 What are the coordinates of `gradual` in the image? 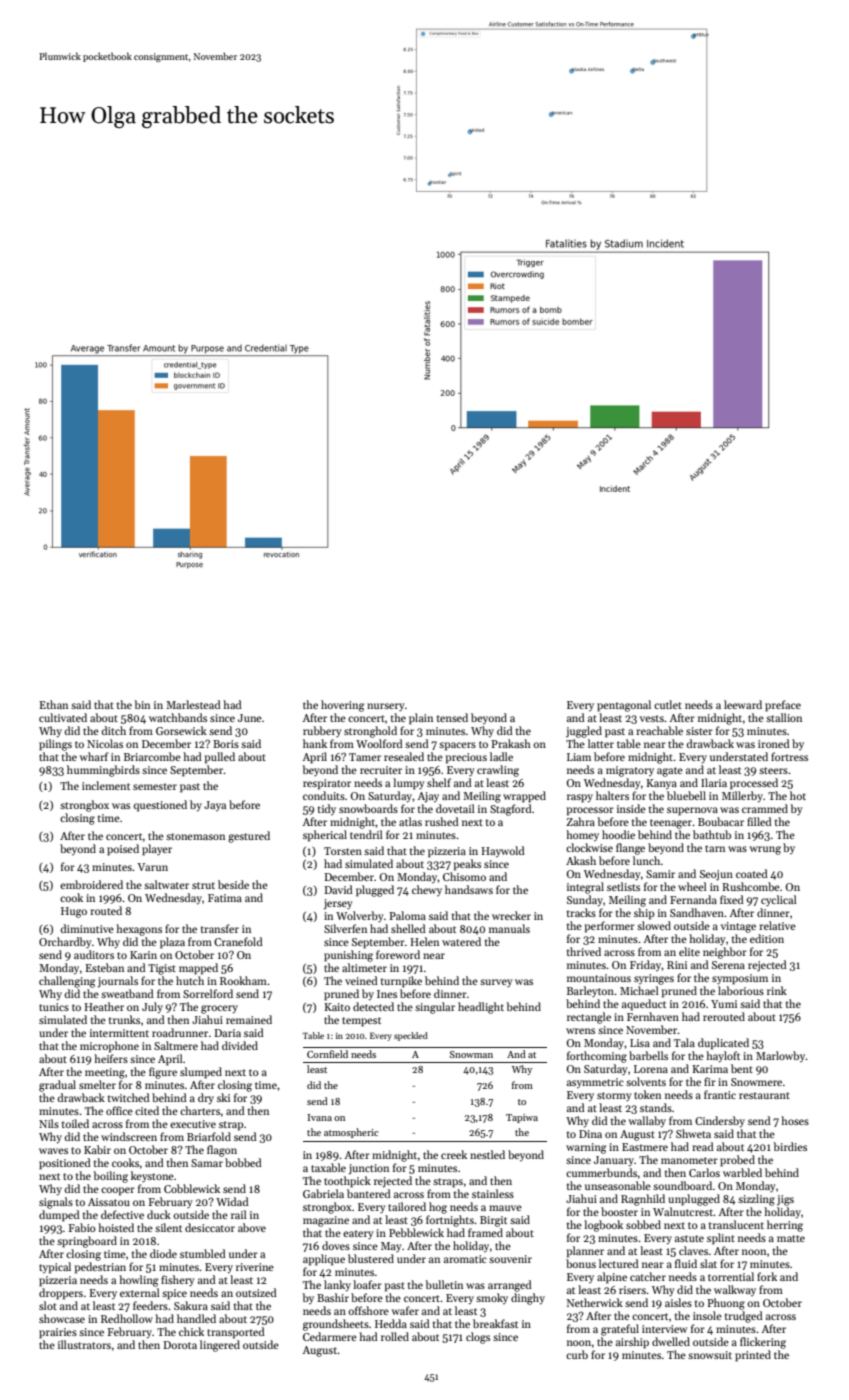 It's located at (57, 1086).
